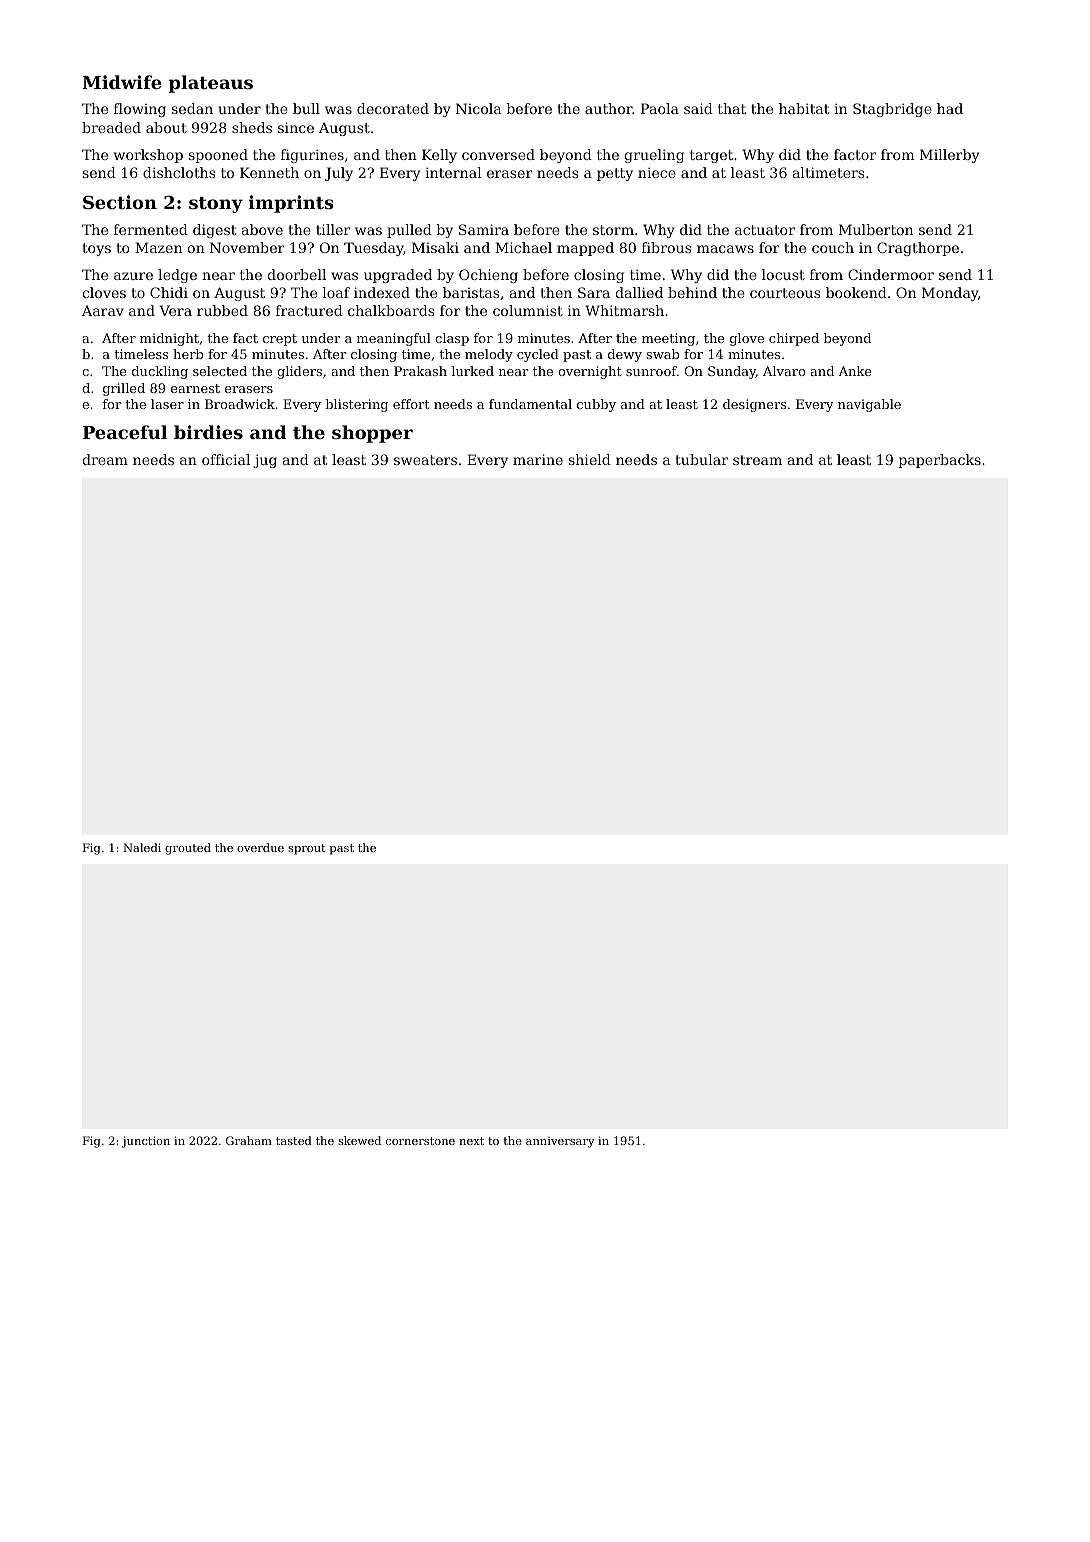 This screenshot has width=1090, height=1542. Describe the element at coordinates (146, 1142) in the screenshot. I see `junction` at that location.
